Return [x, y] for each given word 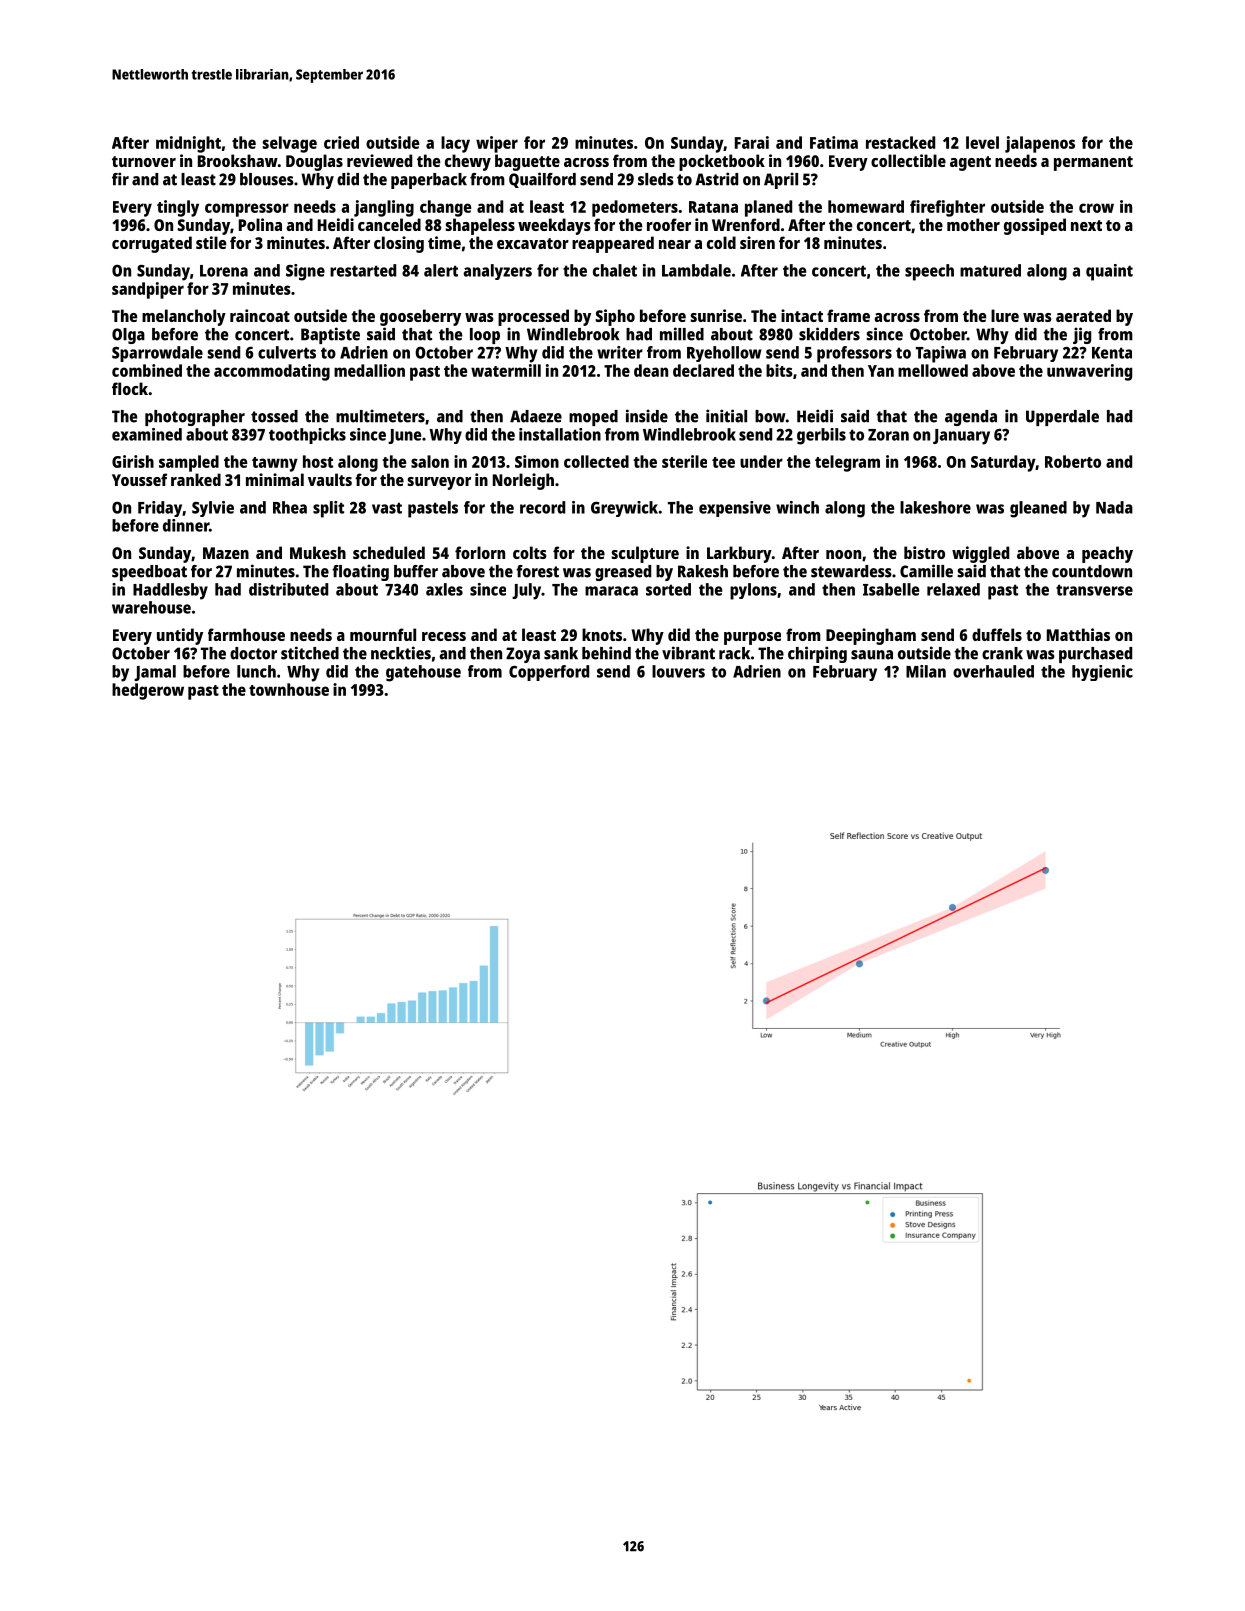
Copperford [549, 673]
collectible [908, 160]
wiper [497, 144]
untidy [180, 636]
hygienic [1102, 673]
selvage [289, 144]
